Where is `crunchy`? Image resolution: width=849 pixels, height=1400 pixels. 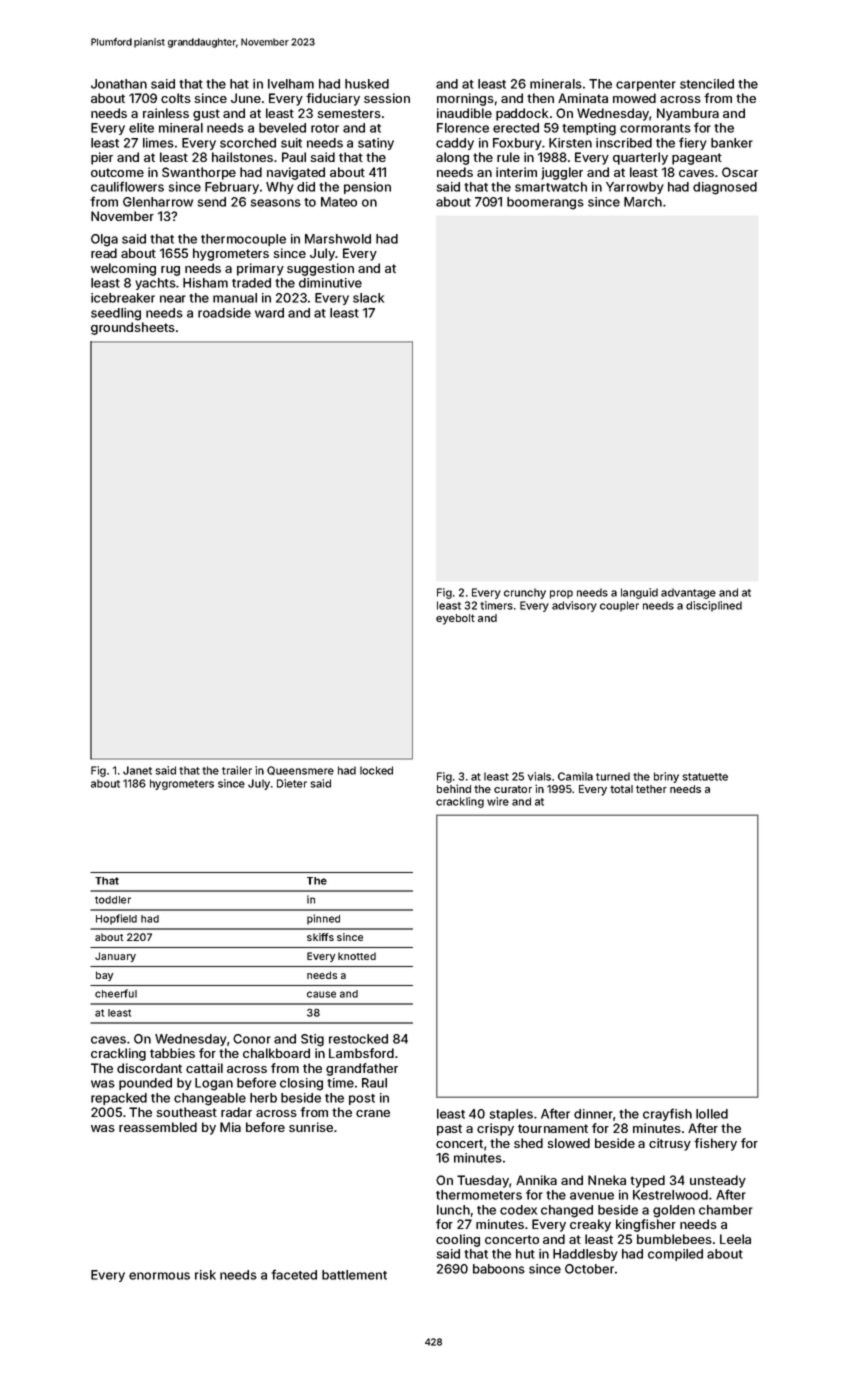 crunchy is located at coordinates (525, 593).
